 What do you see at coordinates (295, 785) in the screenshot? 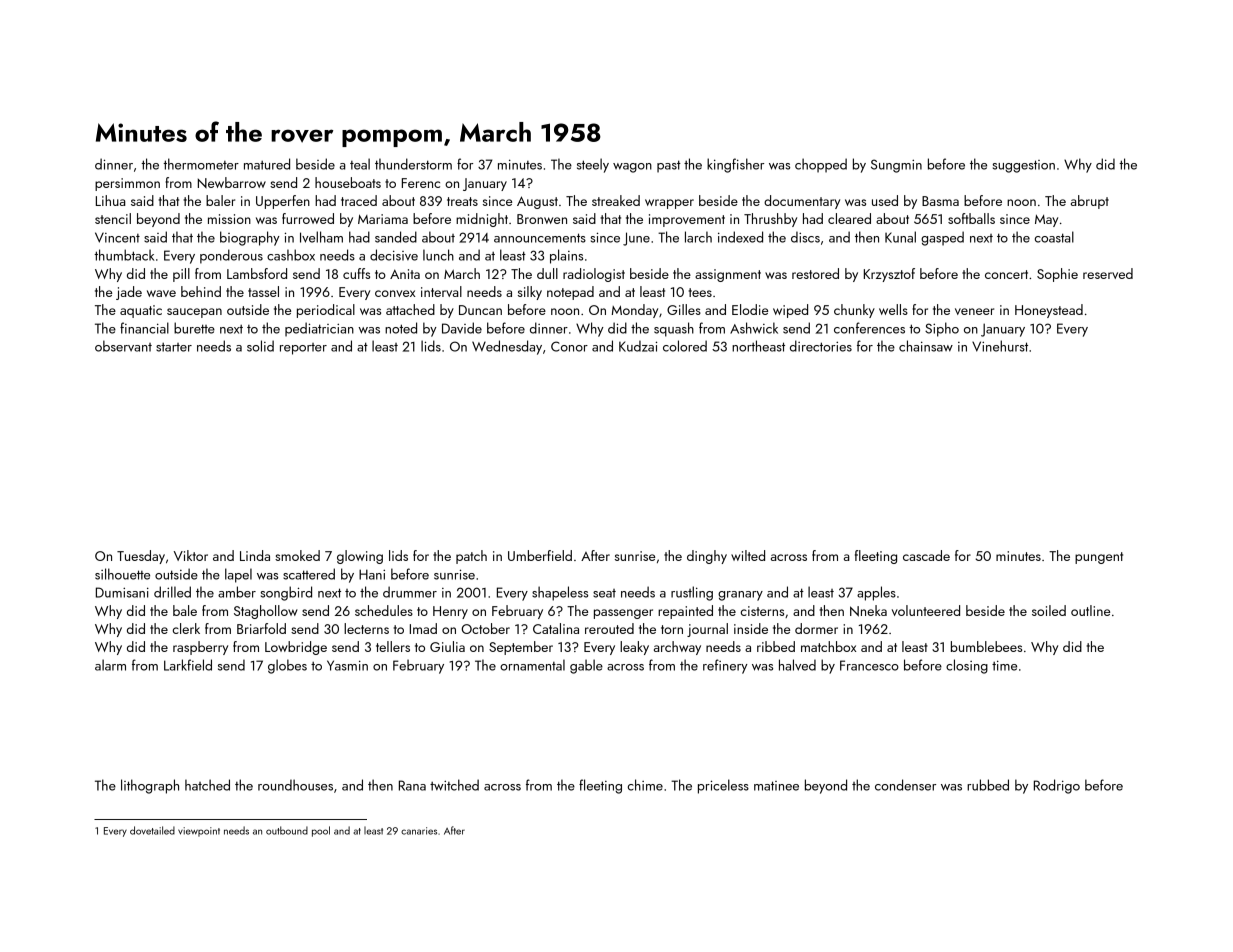
I see `roundhouses` at bounding box center [295, 785].
